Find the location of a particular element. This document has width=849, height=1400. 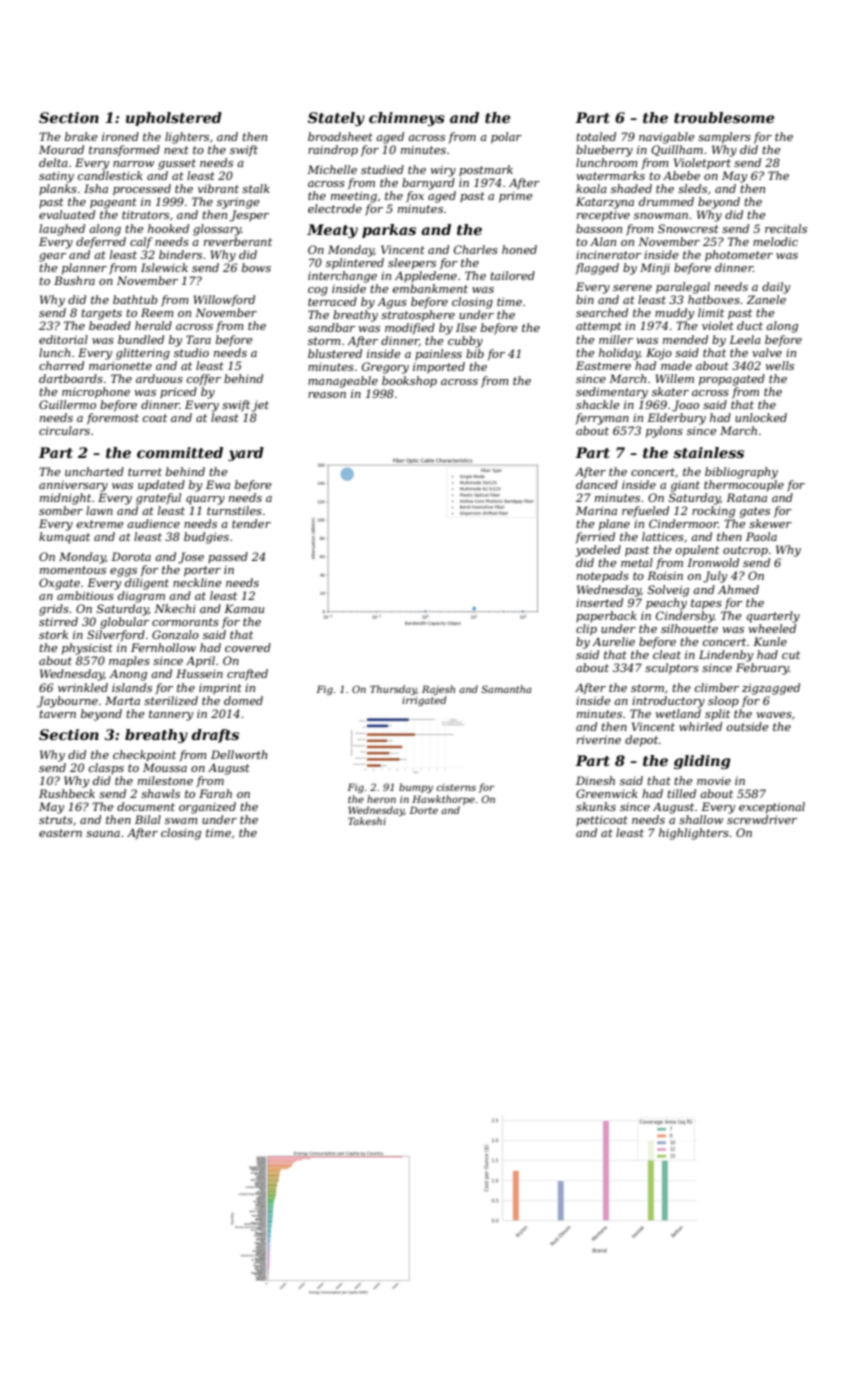

struts is located at coordinates (56, 820).
